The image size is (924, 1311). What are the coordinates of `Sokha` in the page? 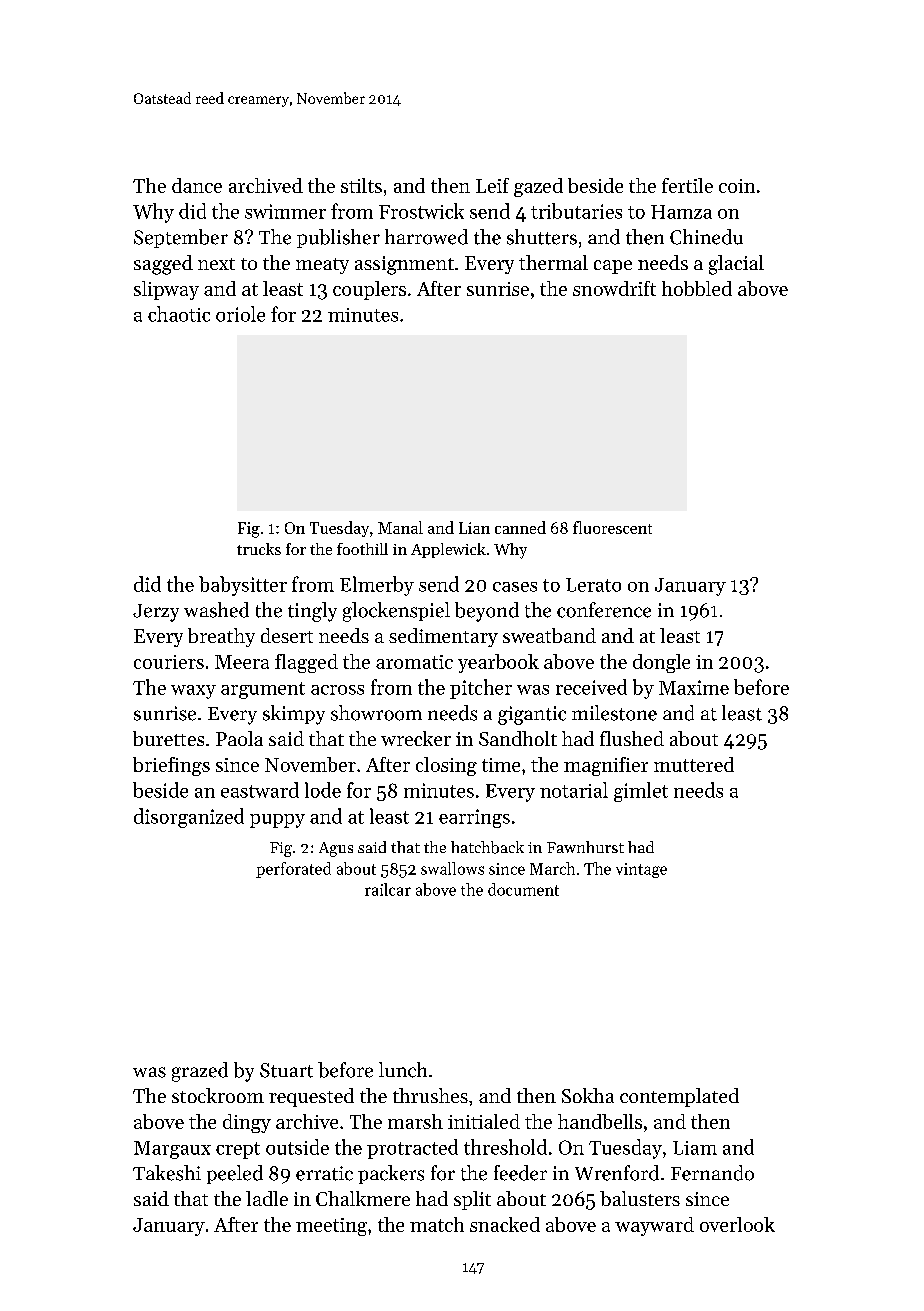 It's located at (588, 1095).
